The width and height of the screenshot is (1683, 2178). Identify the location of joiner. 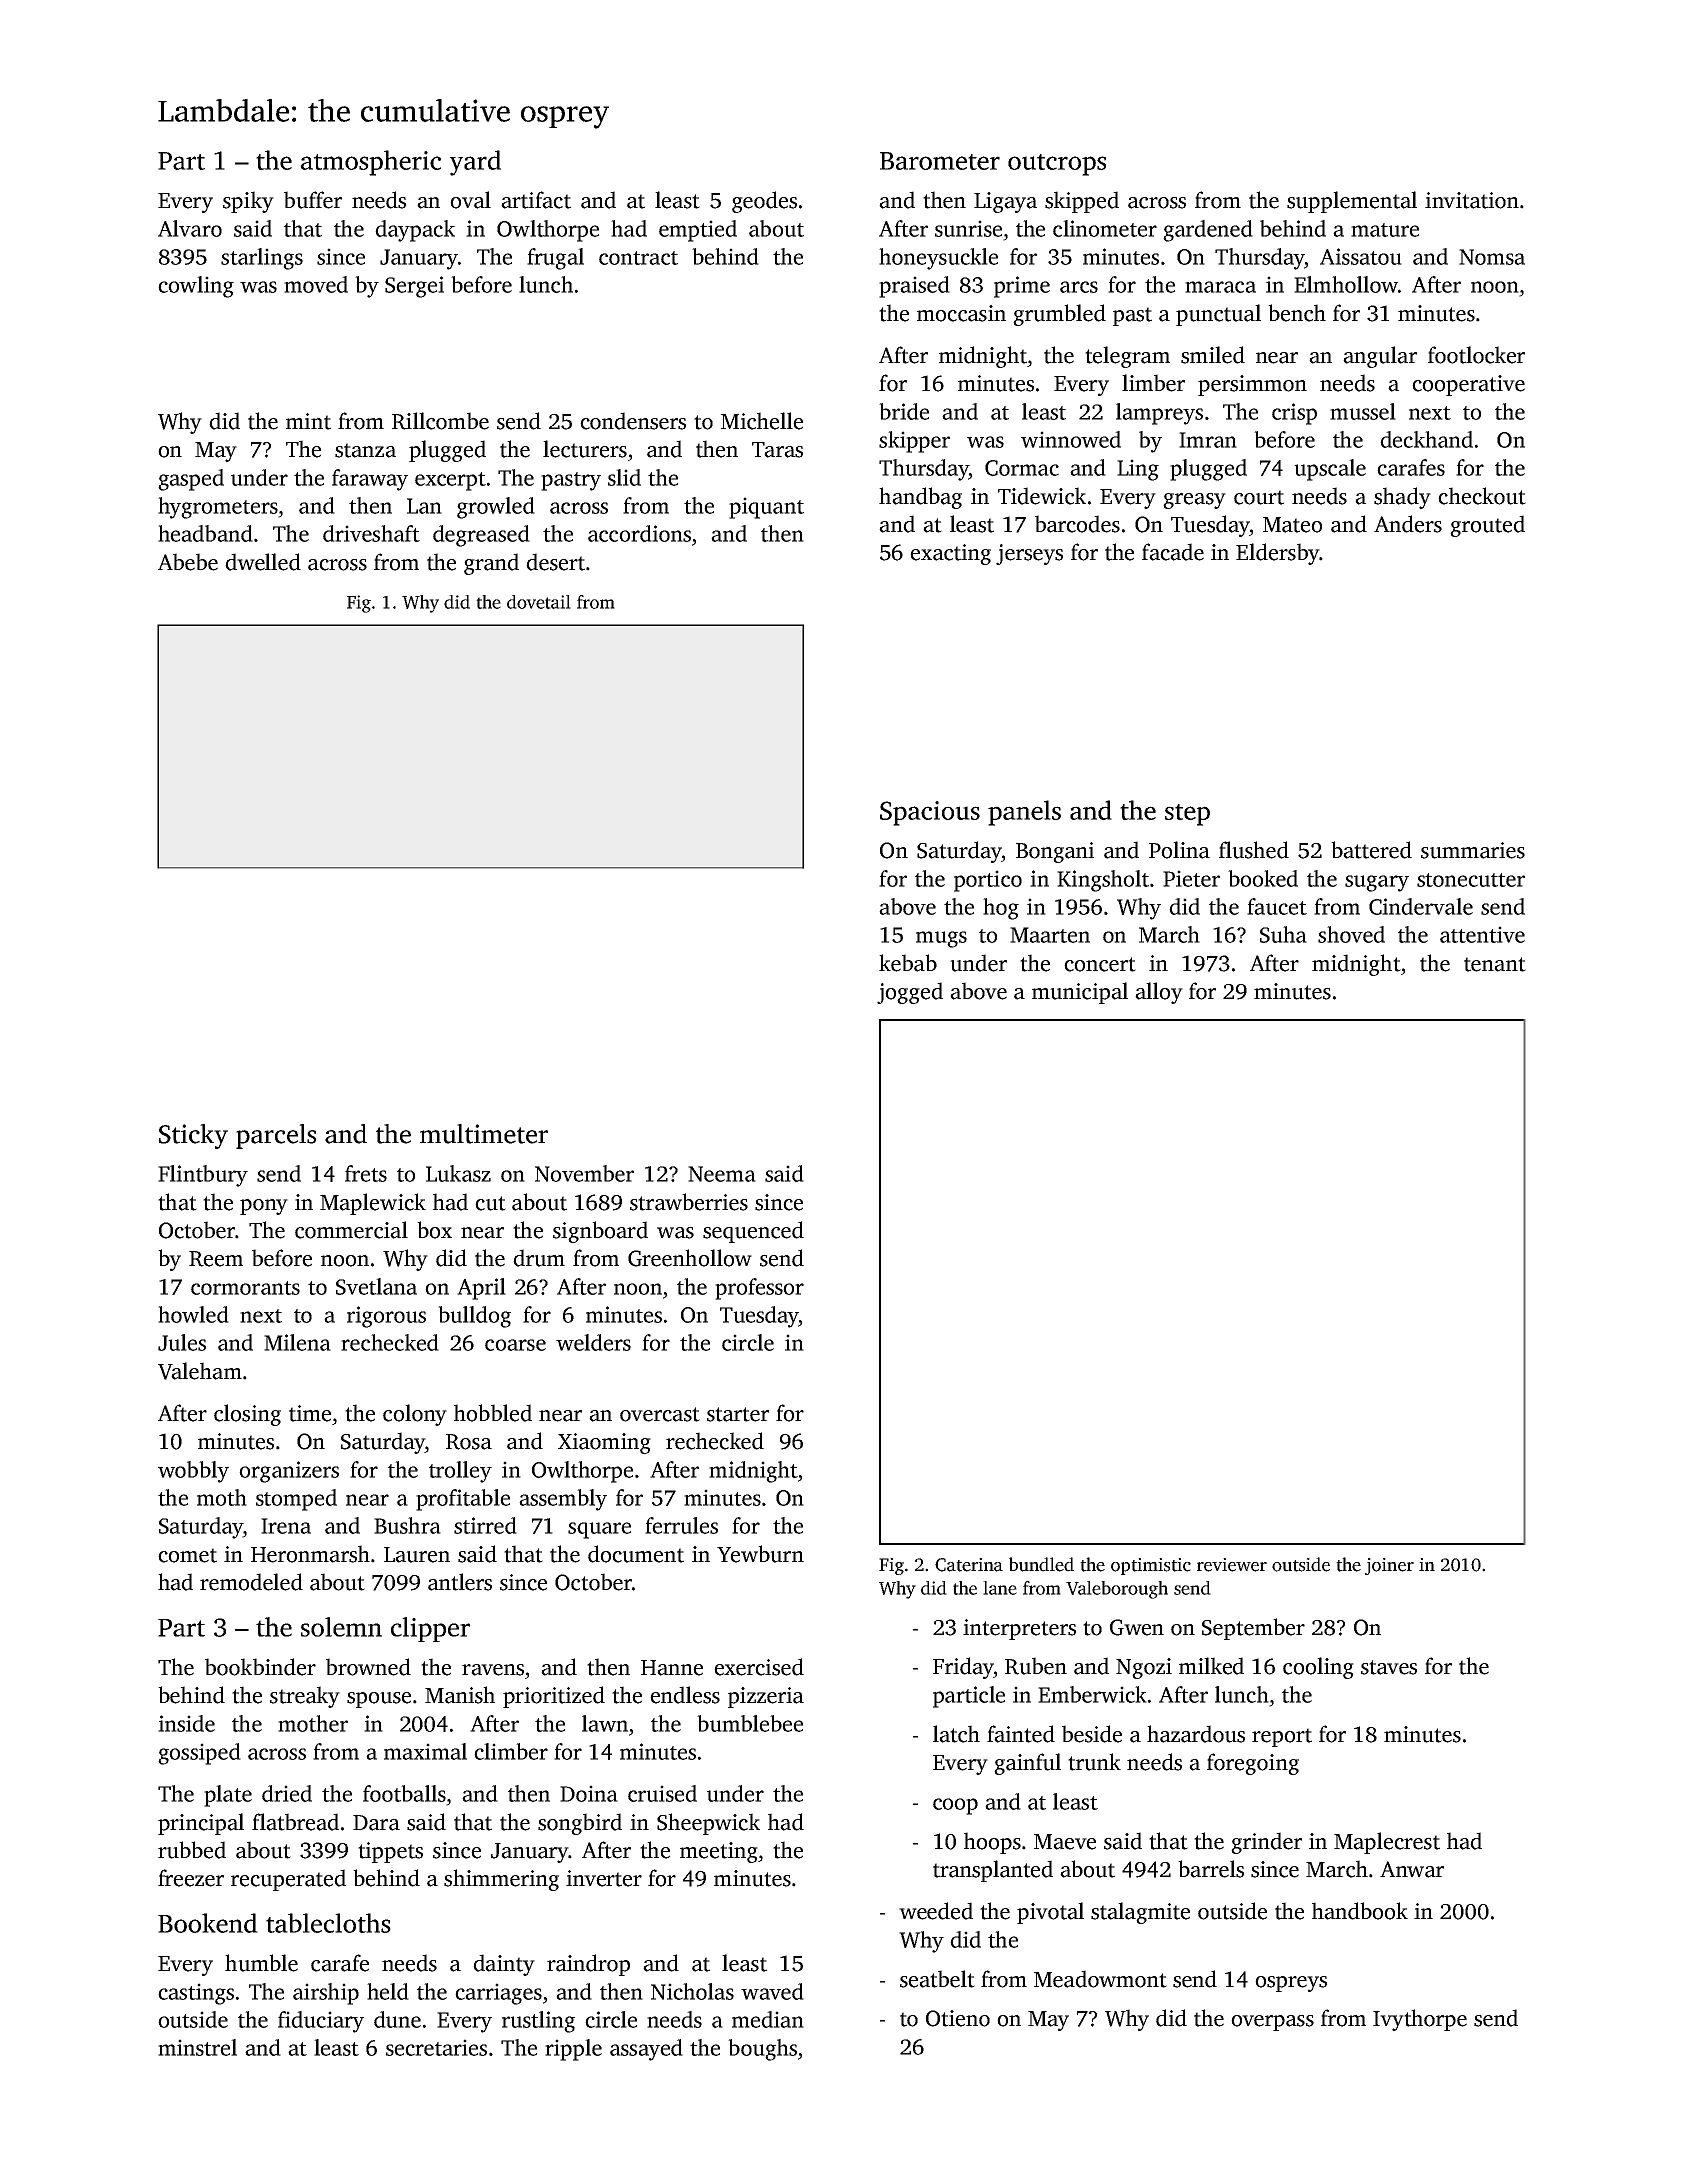
(1389, 1566).
